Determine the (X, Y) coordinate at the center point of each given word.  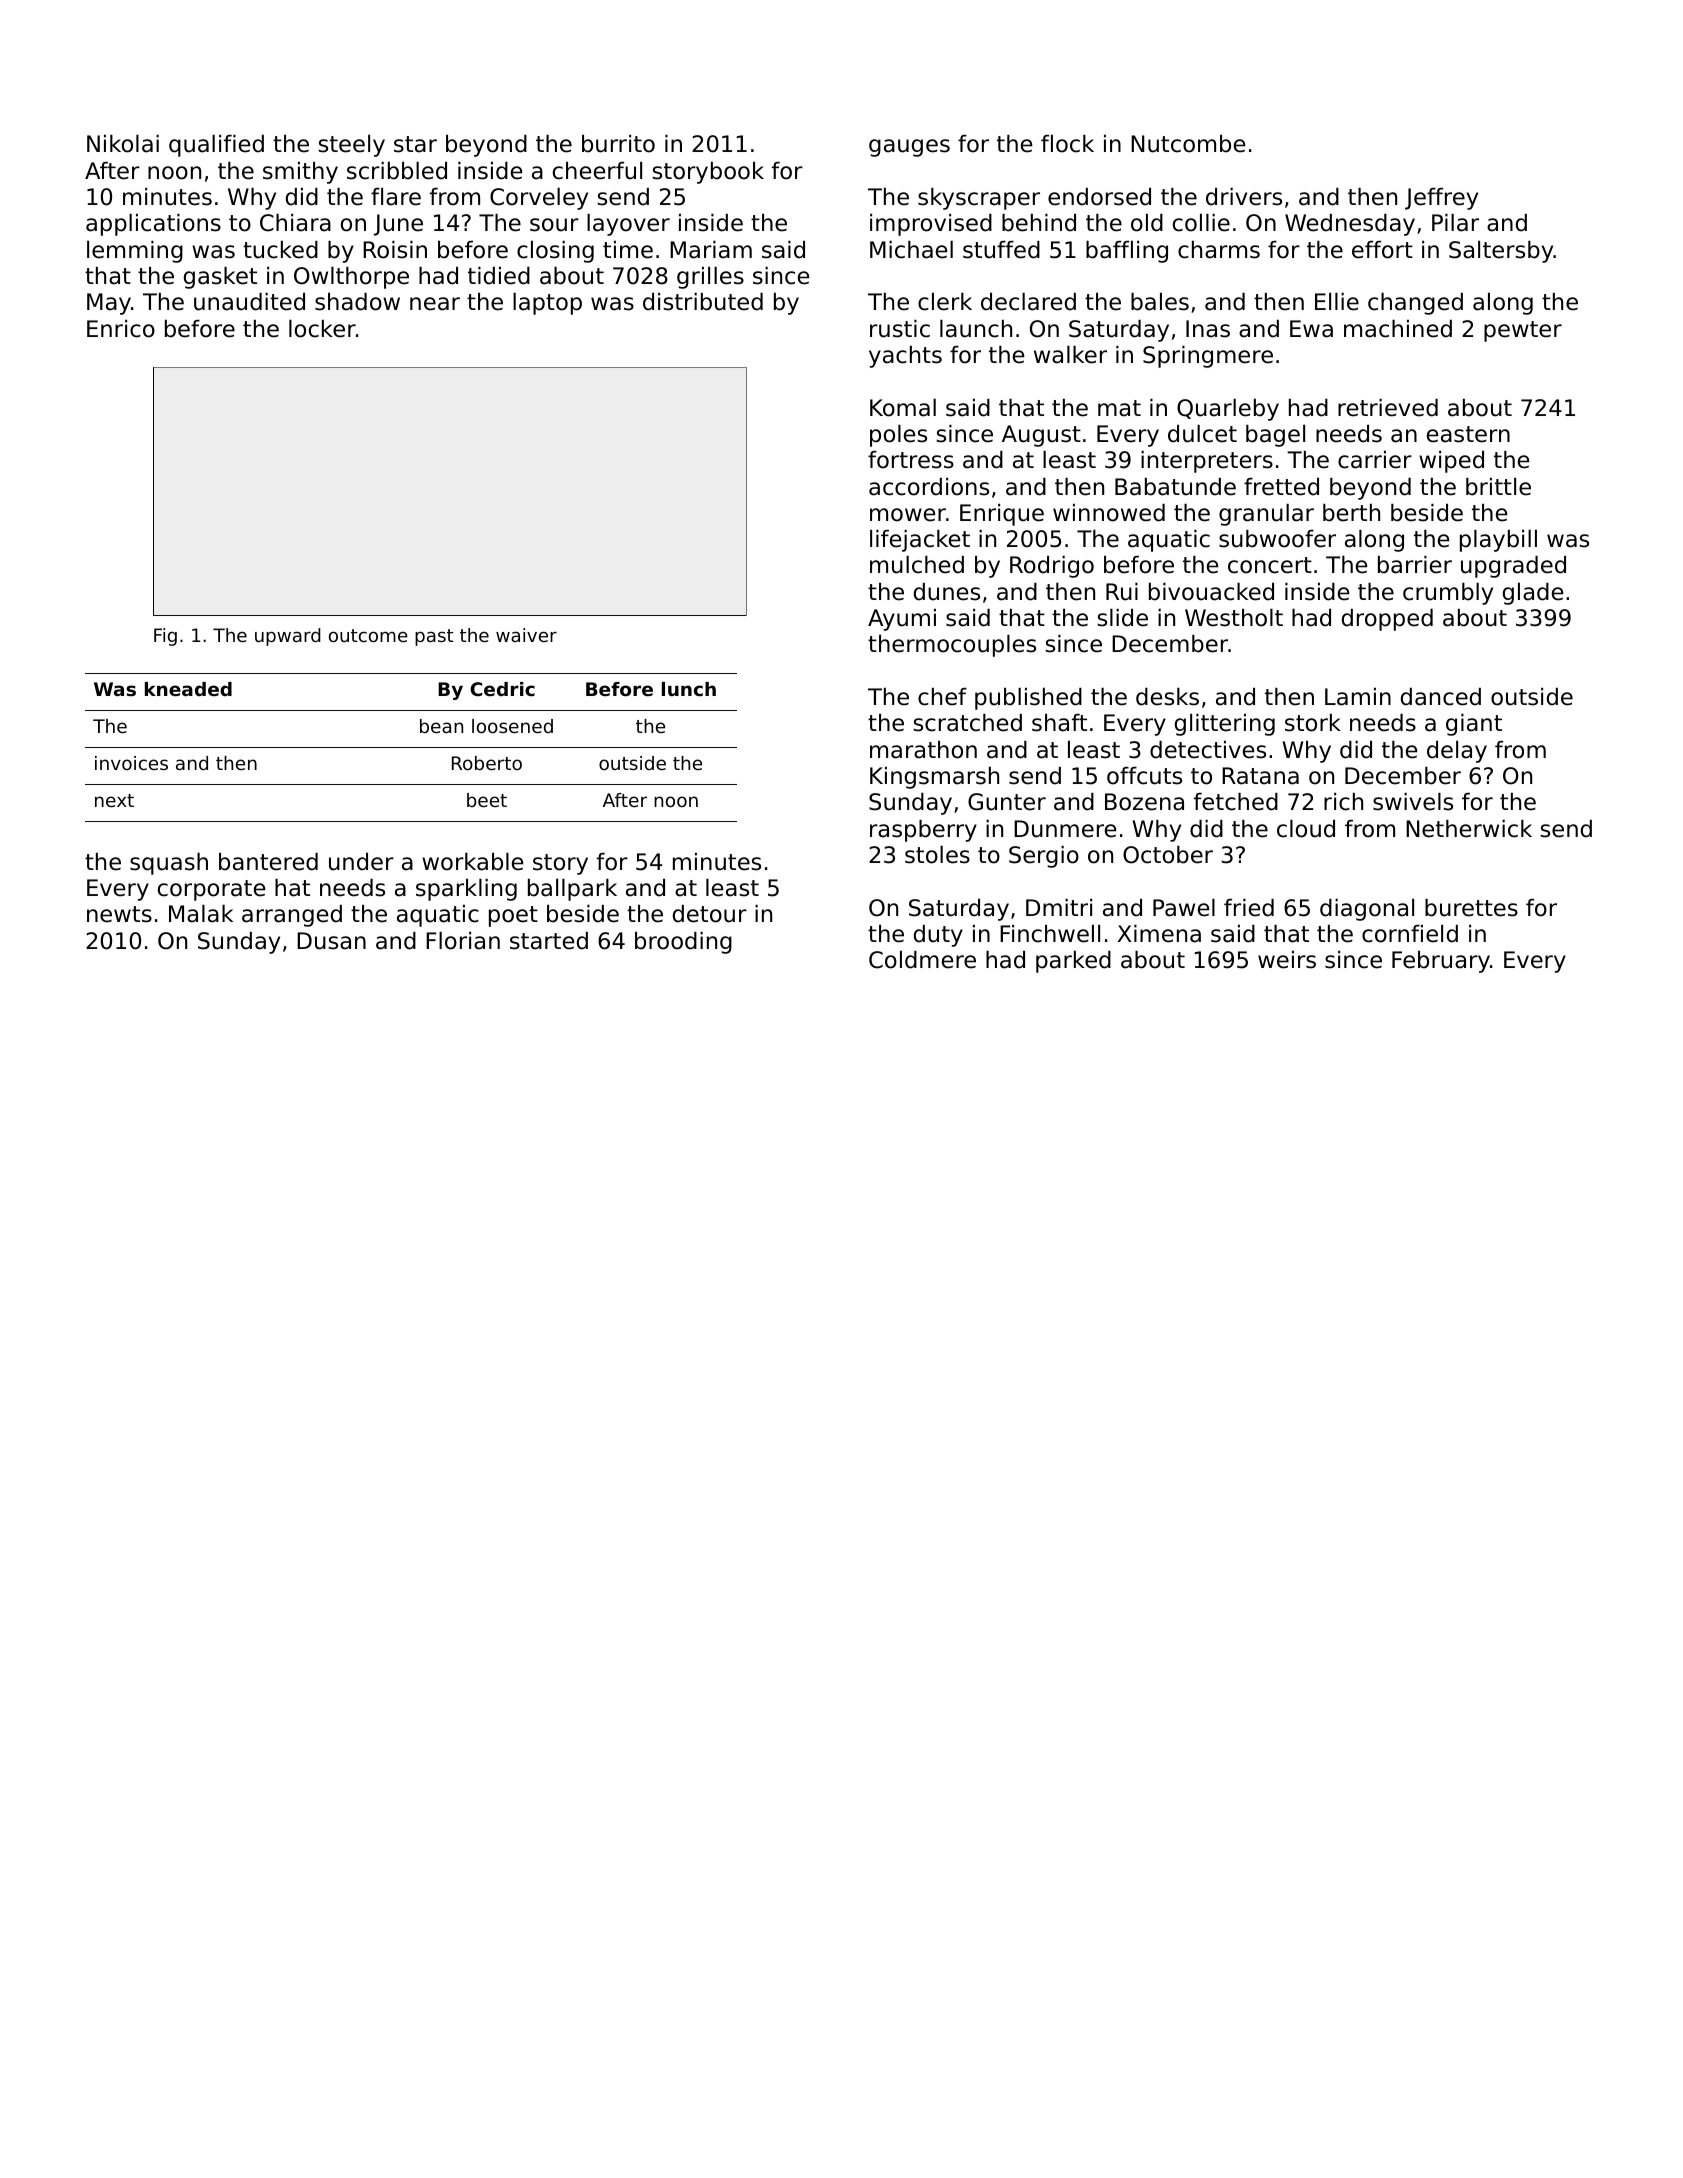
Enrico (121, 329)
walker (1070, 355)
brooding (683, 943)
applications (153, 225)
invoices (131, 763)
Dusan (331, 941)
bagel (1275, 436)
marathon (923, 750)
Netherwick (1469, 829)
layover (628, 225)
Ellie (1337, 302)
